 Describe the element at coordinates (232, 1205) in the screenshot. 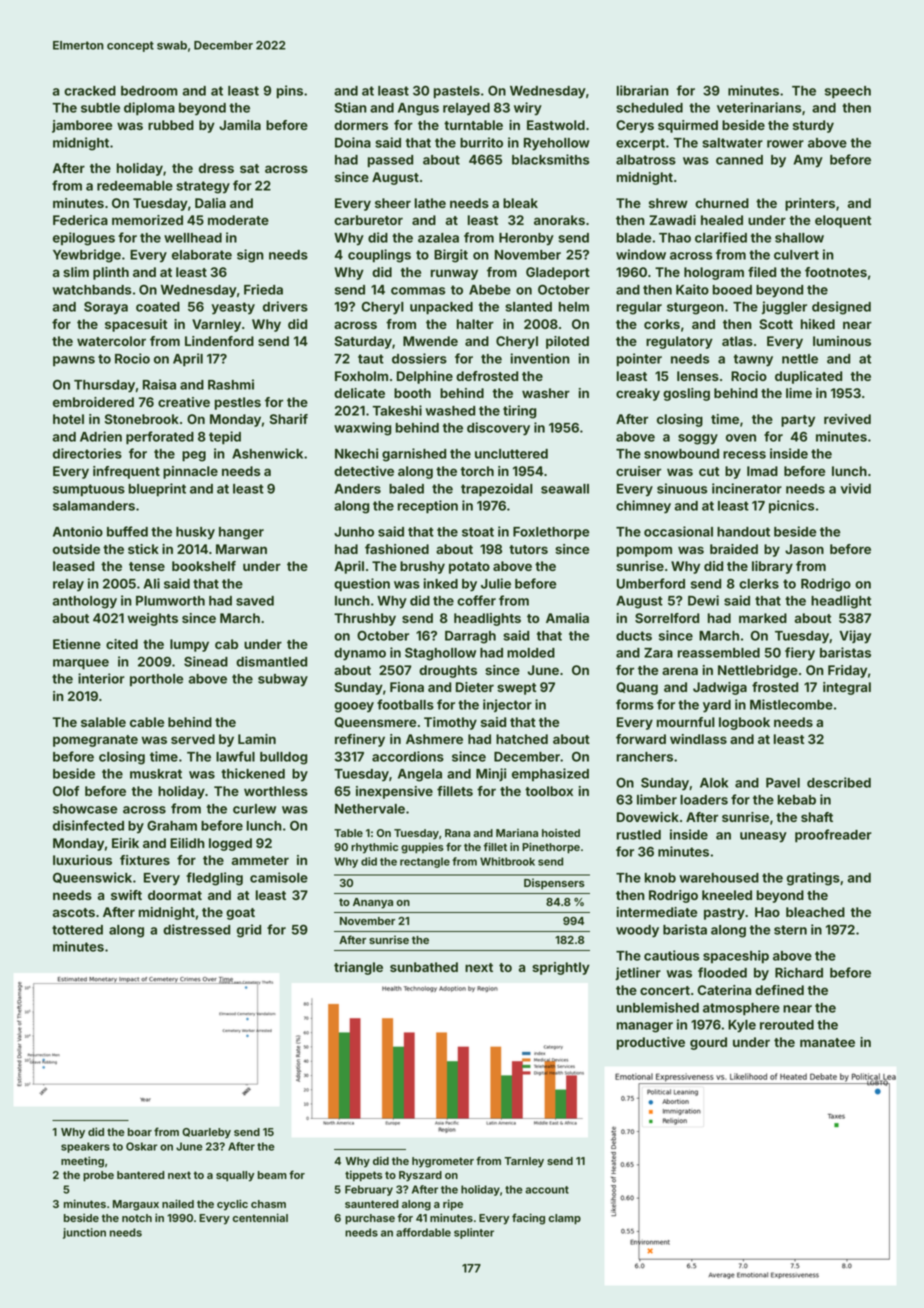

I see `cyclic` at that location.
